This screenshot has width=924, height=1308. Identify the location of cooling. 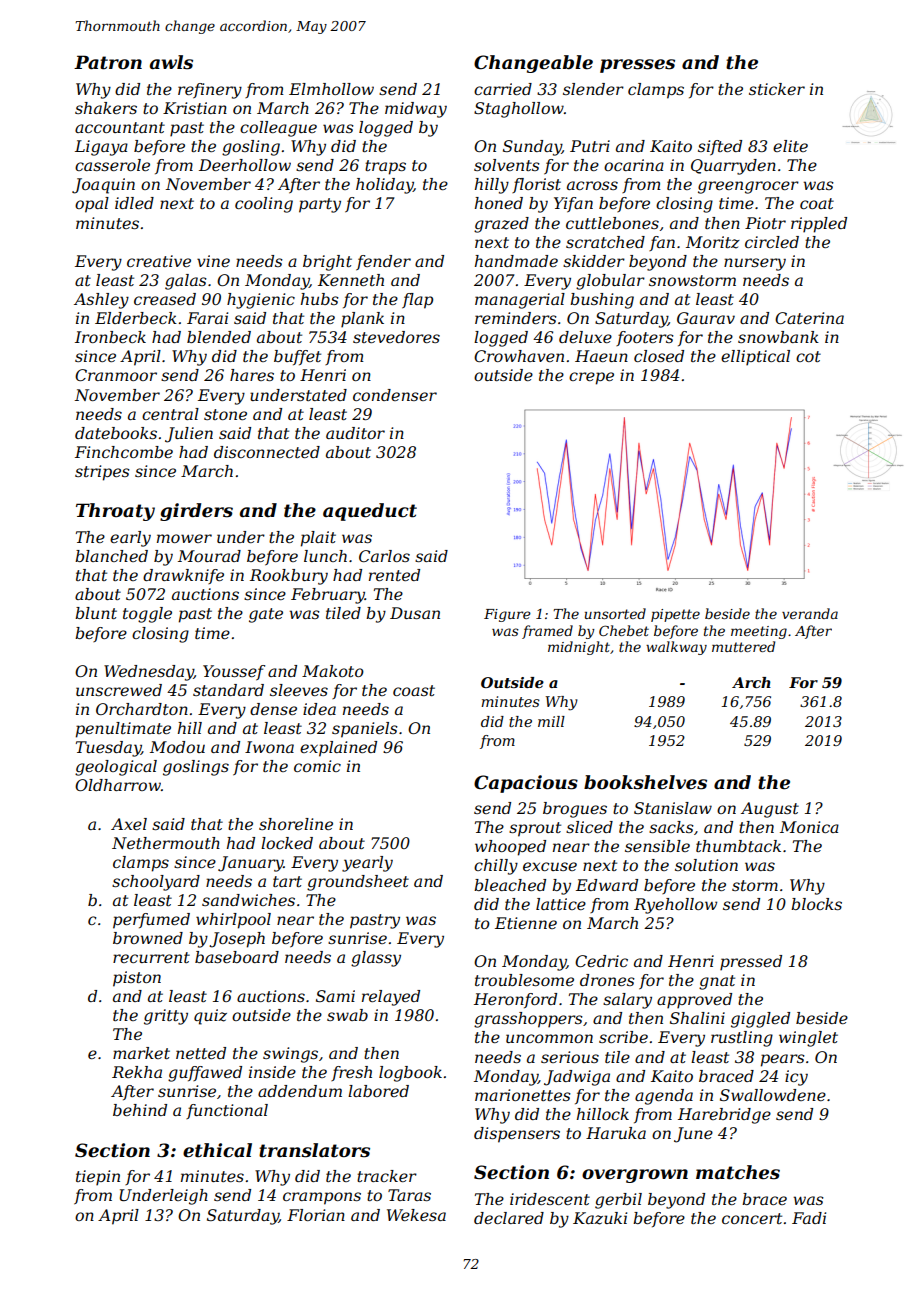
(264, 205).
